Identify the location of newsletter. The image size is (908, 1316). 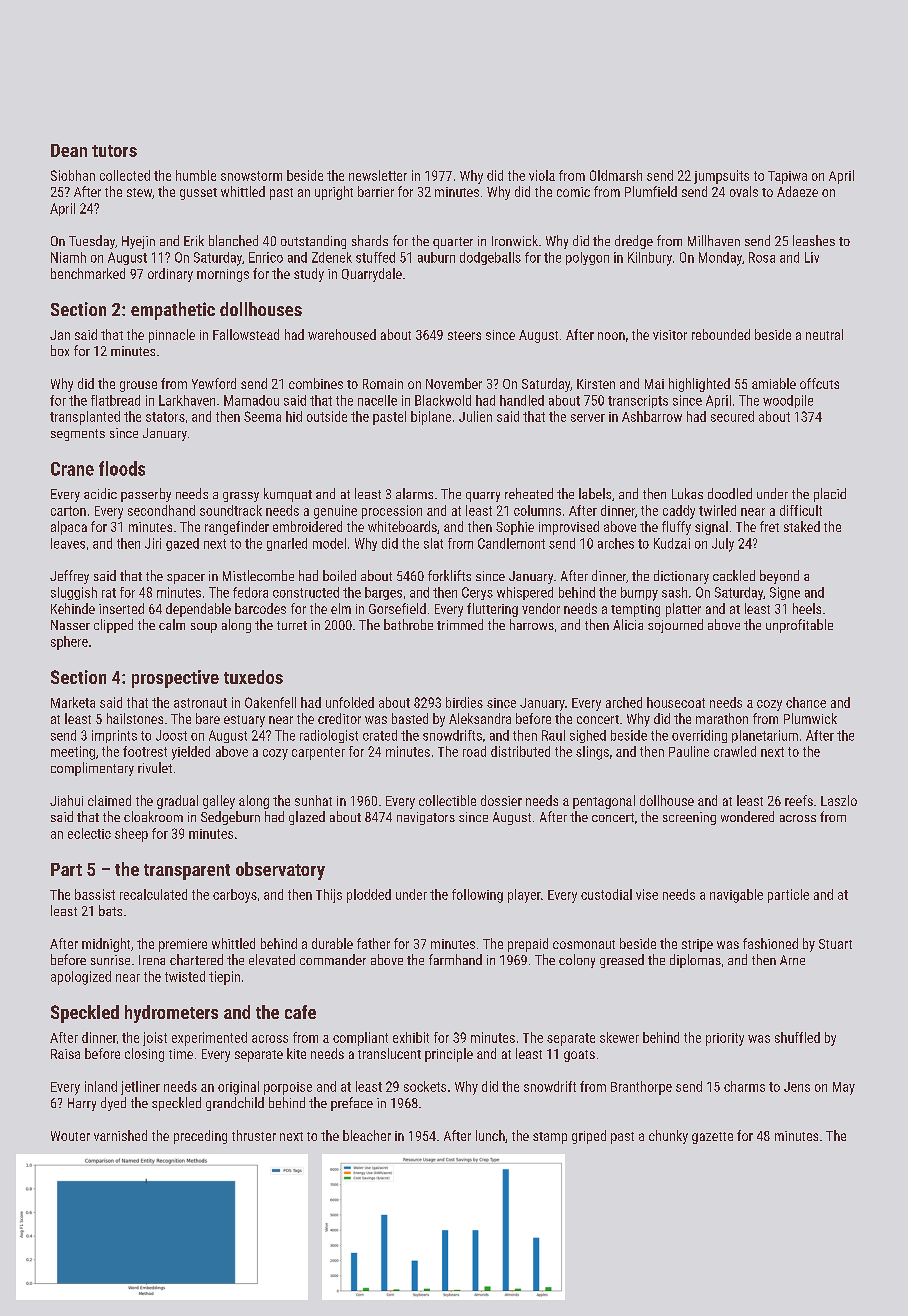
(378, 175).
